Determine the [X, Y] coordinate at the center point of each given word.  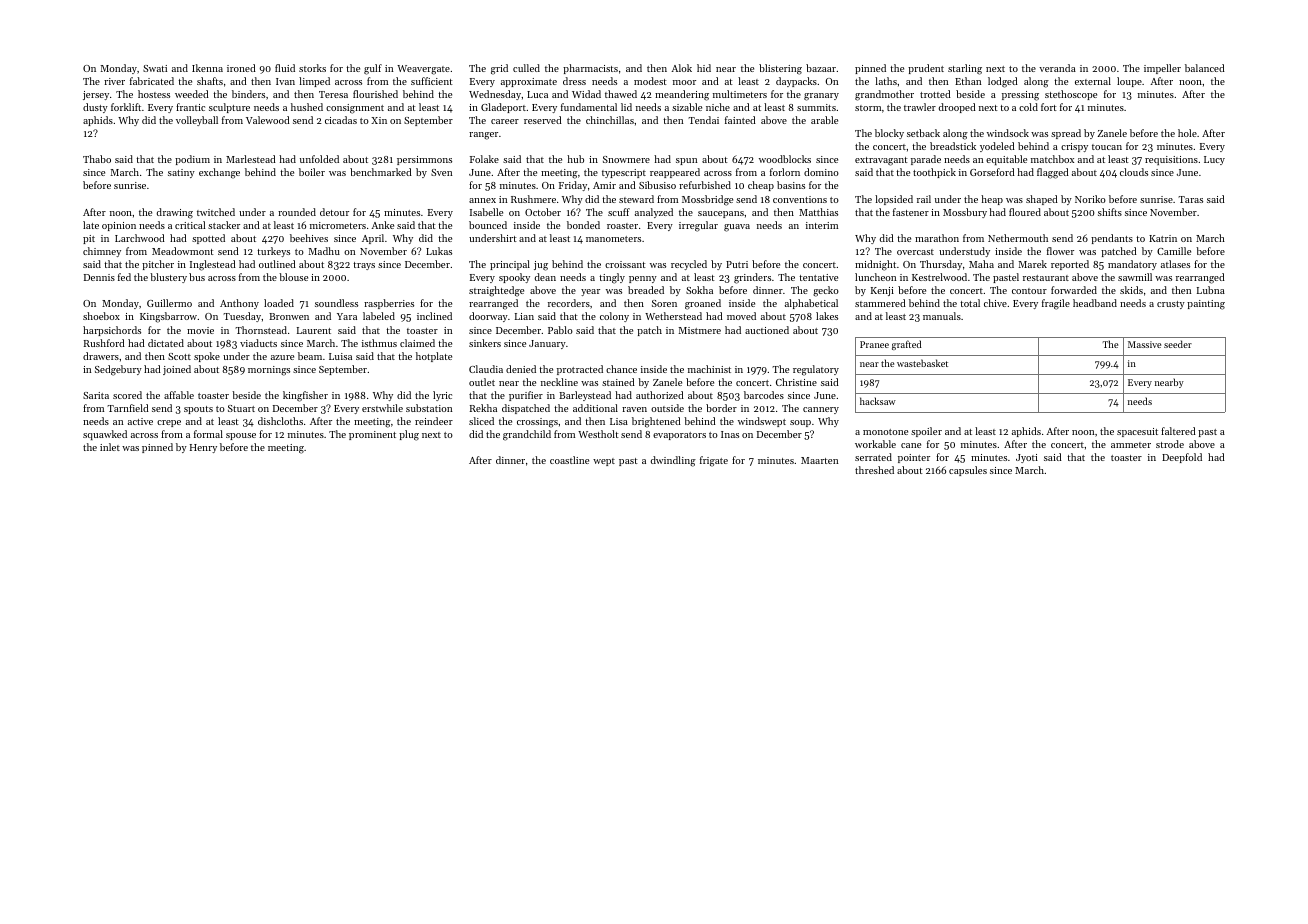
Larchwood [140, 238]
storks [312, 68]
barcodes [764, 395]
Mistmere [700, 330]
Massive [1144, 344]
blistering [780, 69]
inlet [110, 447]
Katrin [1163, 238]
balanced [1205, 68]
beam [310, 356]
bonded [583, 225]
